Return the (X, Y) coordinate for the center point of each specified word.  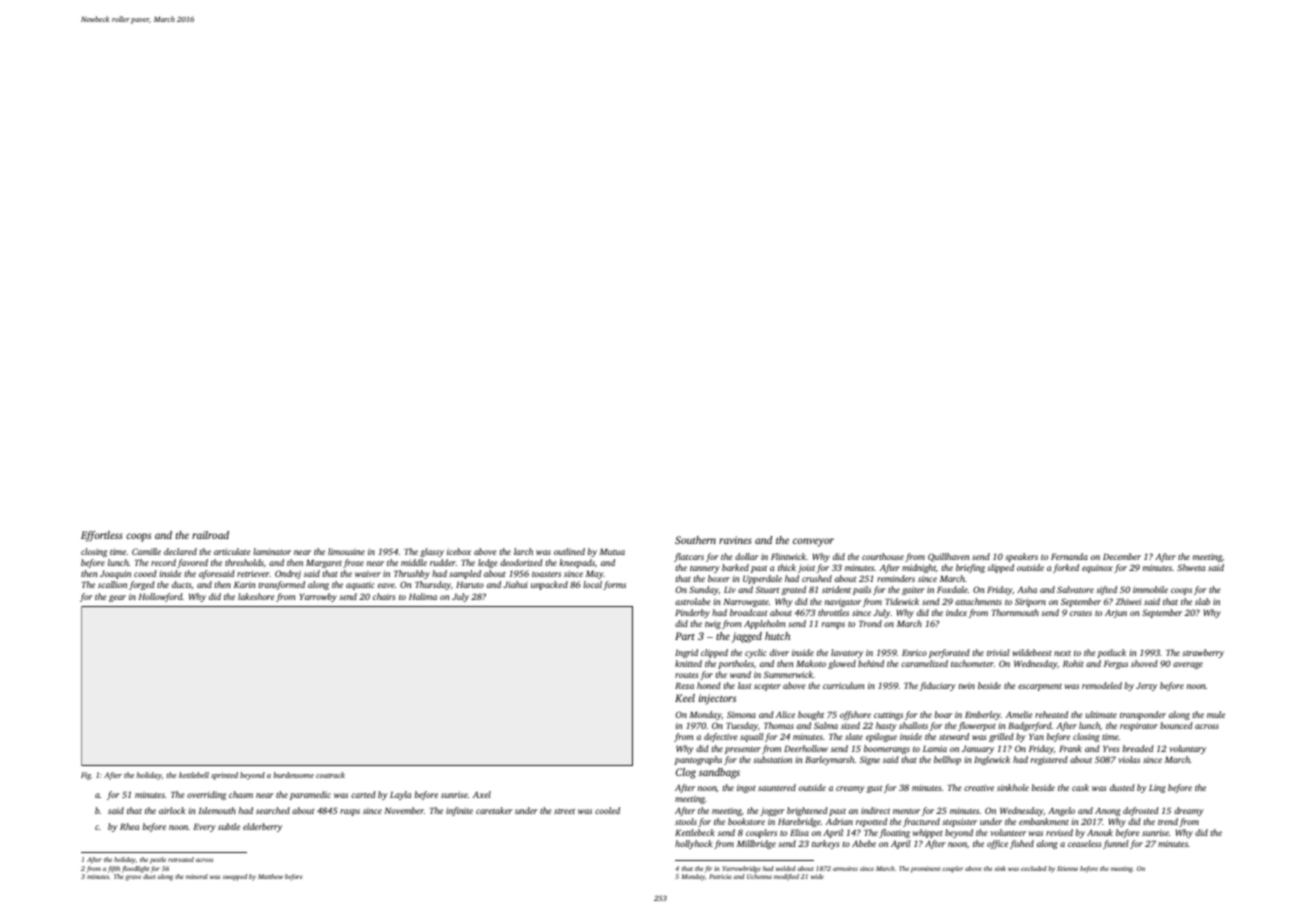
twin (966, 685)
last (744, 685)
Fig (86, 776)
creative (979, 787)
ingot (746, 788)
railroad (210, 535)
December (1122, 556)
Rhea (129, 826)
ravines (735, 540)
